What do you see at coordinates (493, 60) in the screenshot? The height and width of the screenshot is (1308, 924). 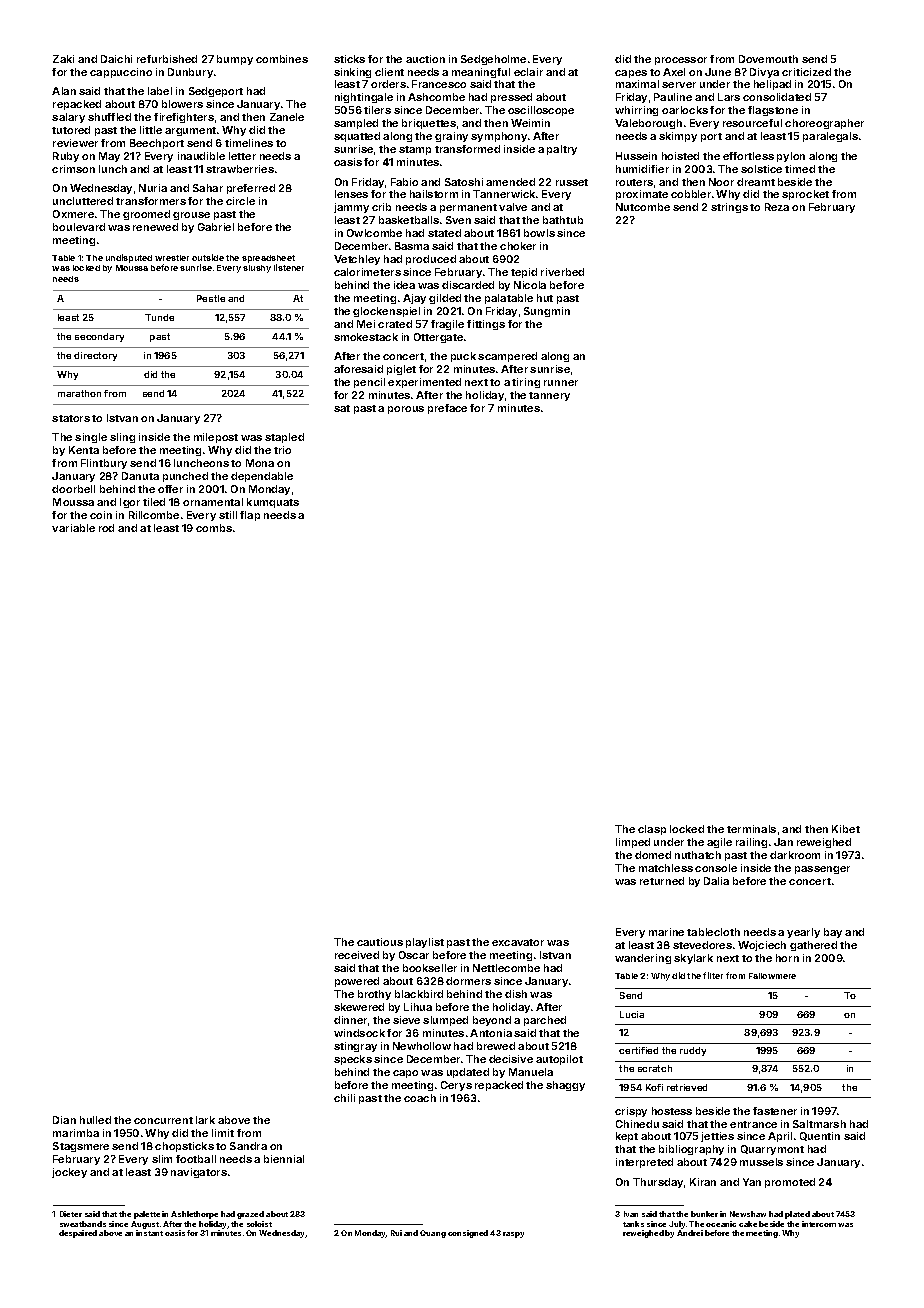 I see `Sedgeholme` at bounding box center [493, 60].
